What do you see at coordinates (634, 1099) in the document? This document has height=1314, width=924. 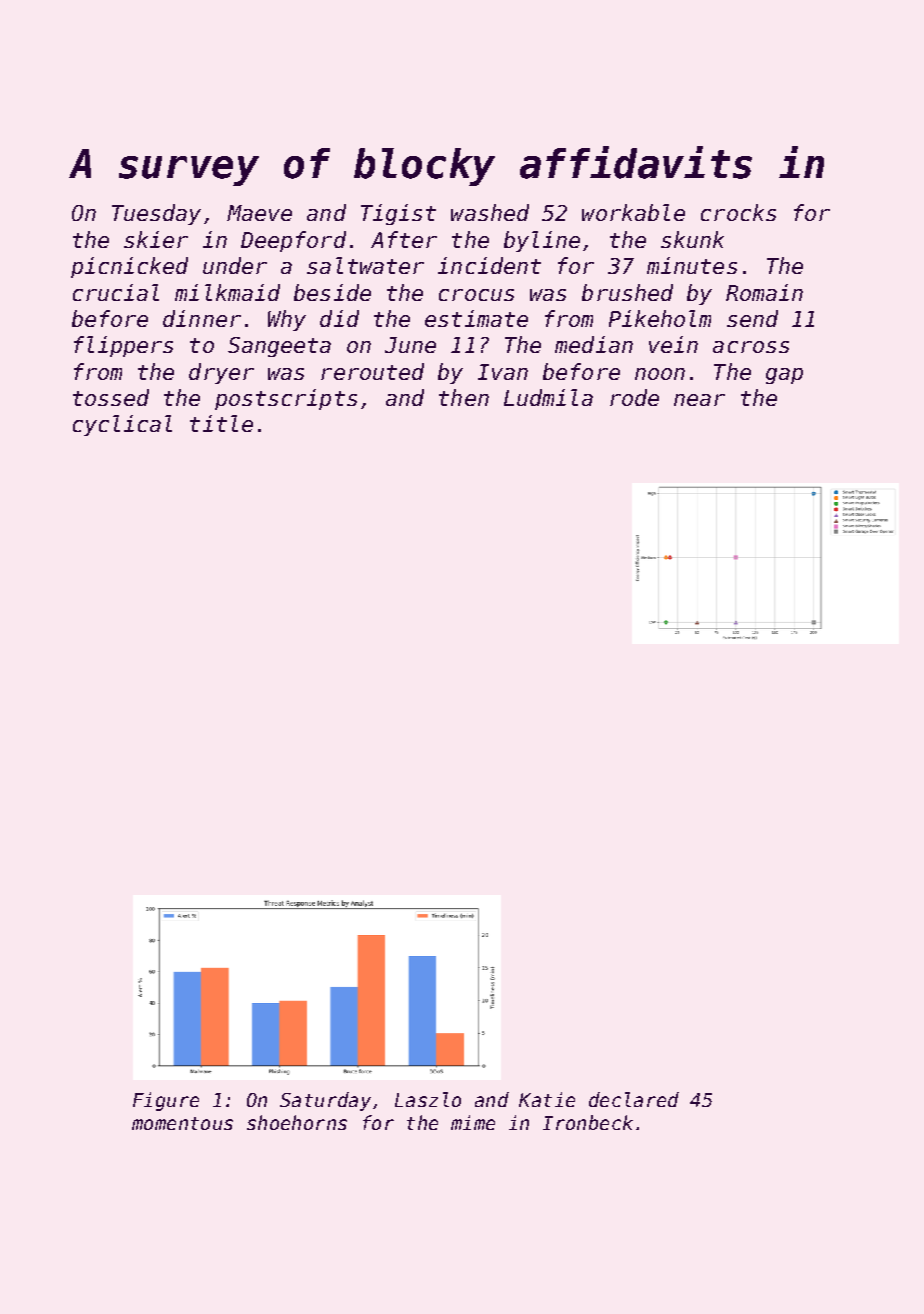 I see `declared` at bounding box center [634, 1099].
